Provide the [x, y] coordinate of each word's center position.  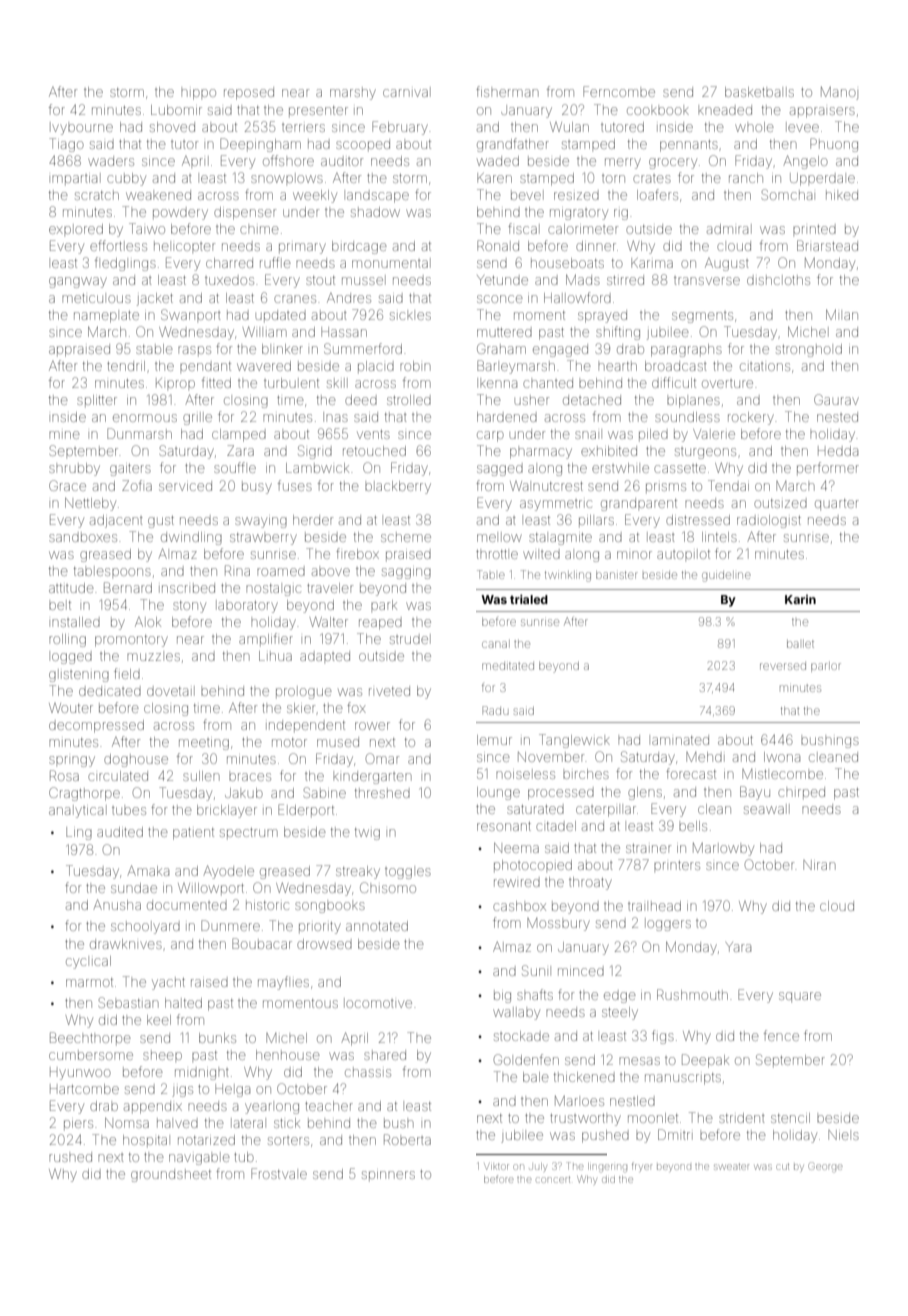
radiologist [769, 521]
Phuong [834, 145]
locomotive [379, 1004]
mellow [499, 538]
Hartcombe [84, 1089]
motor [289, 742]
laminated [680, 740]
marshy [353, 94]
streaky [358, 872]
